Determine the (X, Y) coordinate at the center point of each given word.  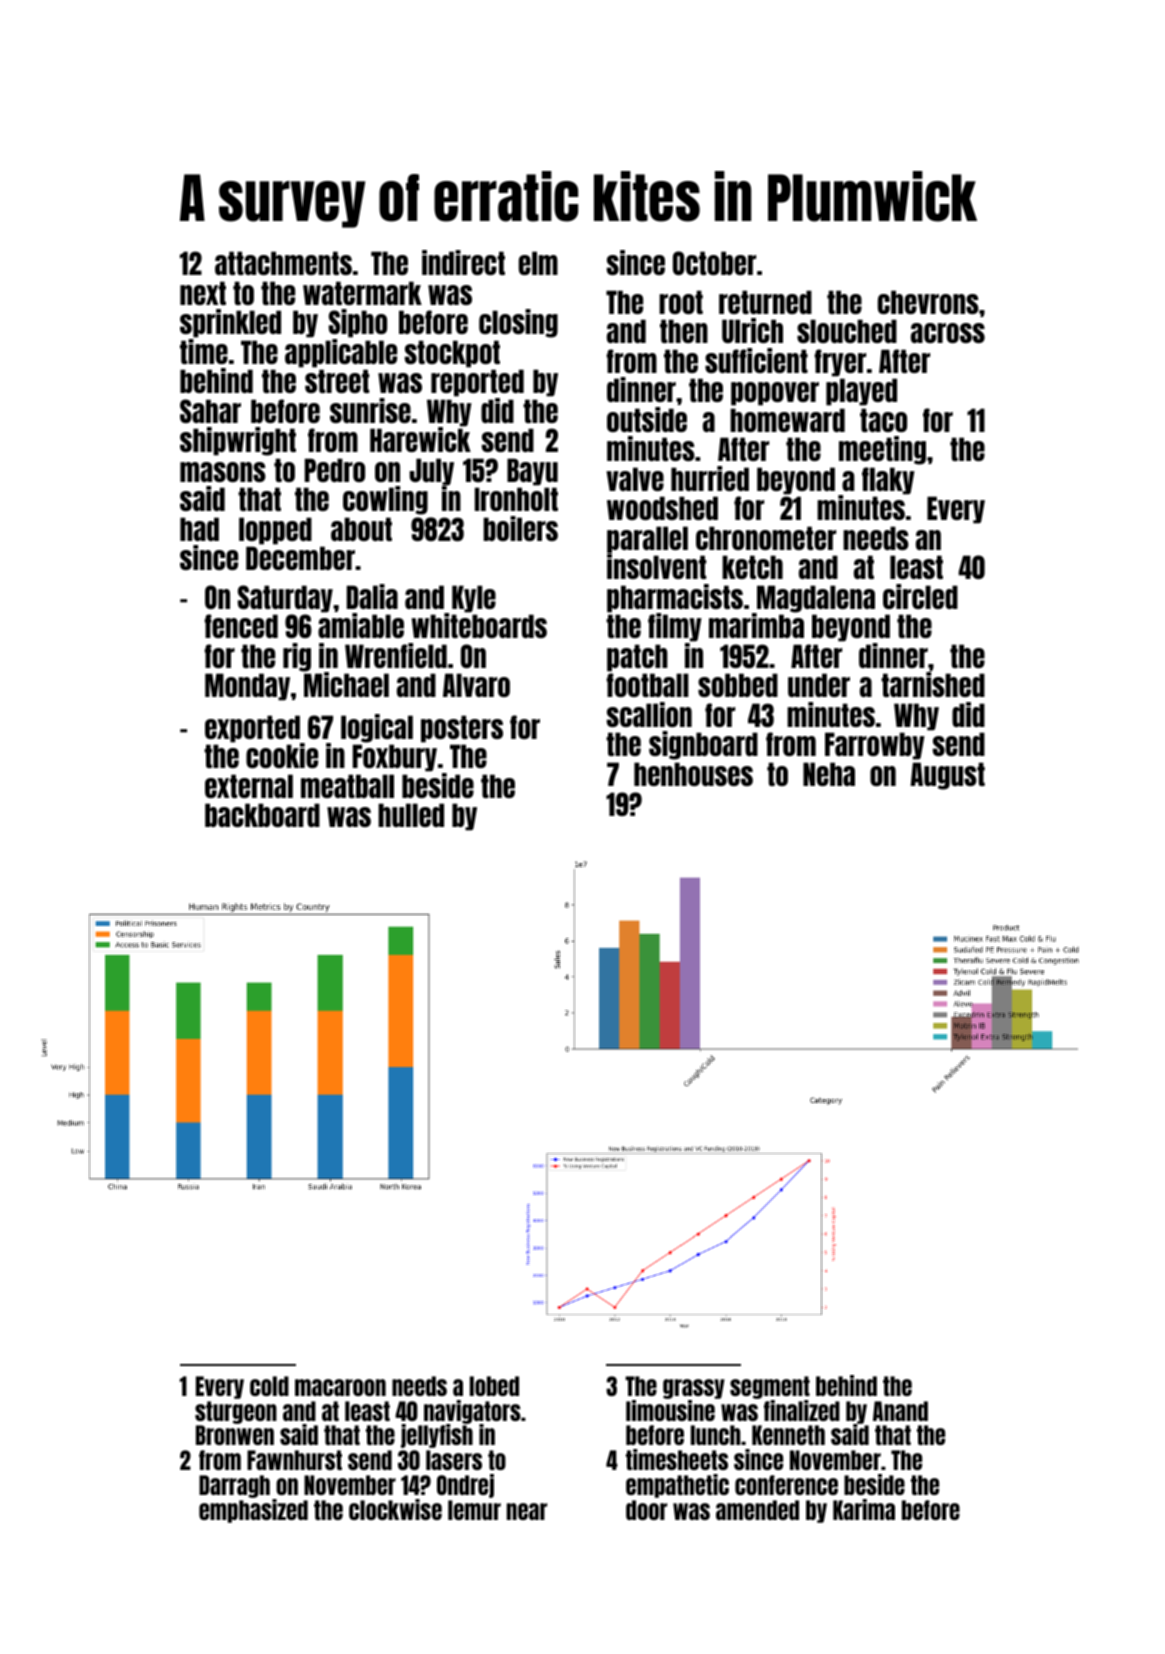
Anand (900, 1411)
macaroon (340, 1387)
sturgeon (236, 1412)
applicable (341, 353)
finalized (802, 1410)
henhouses (693, 774)
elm (538, 263)
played (861, 392)
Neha (829, 774)
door (646, 1510)
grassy (694, 1389)
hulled (411, 815)
